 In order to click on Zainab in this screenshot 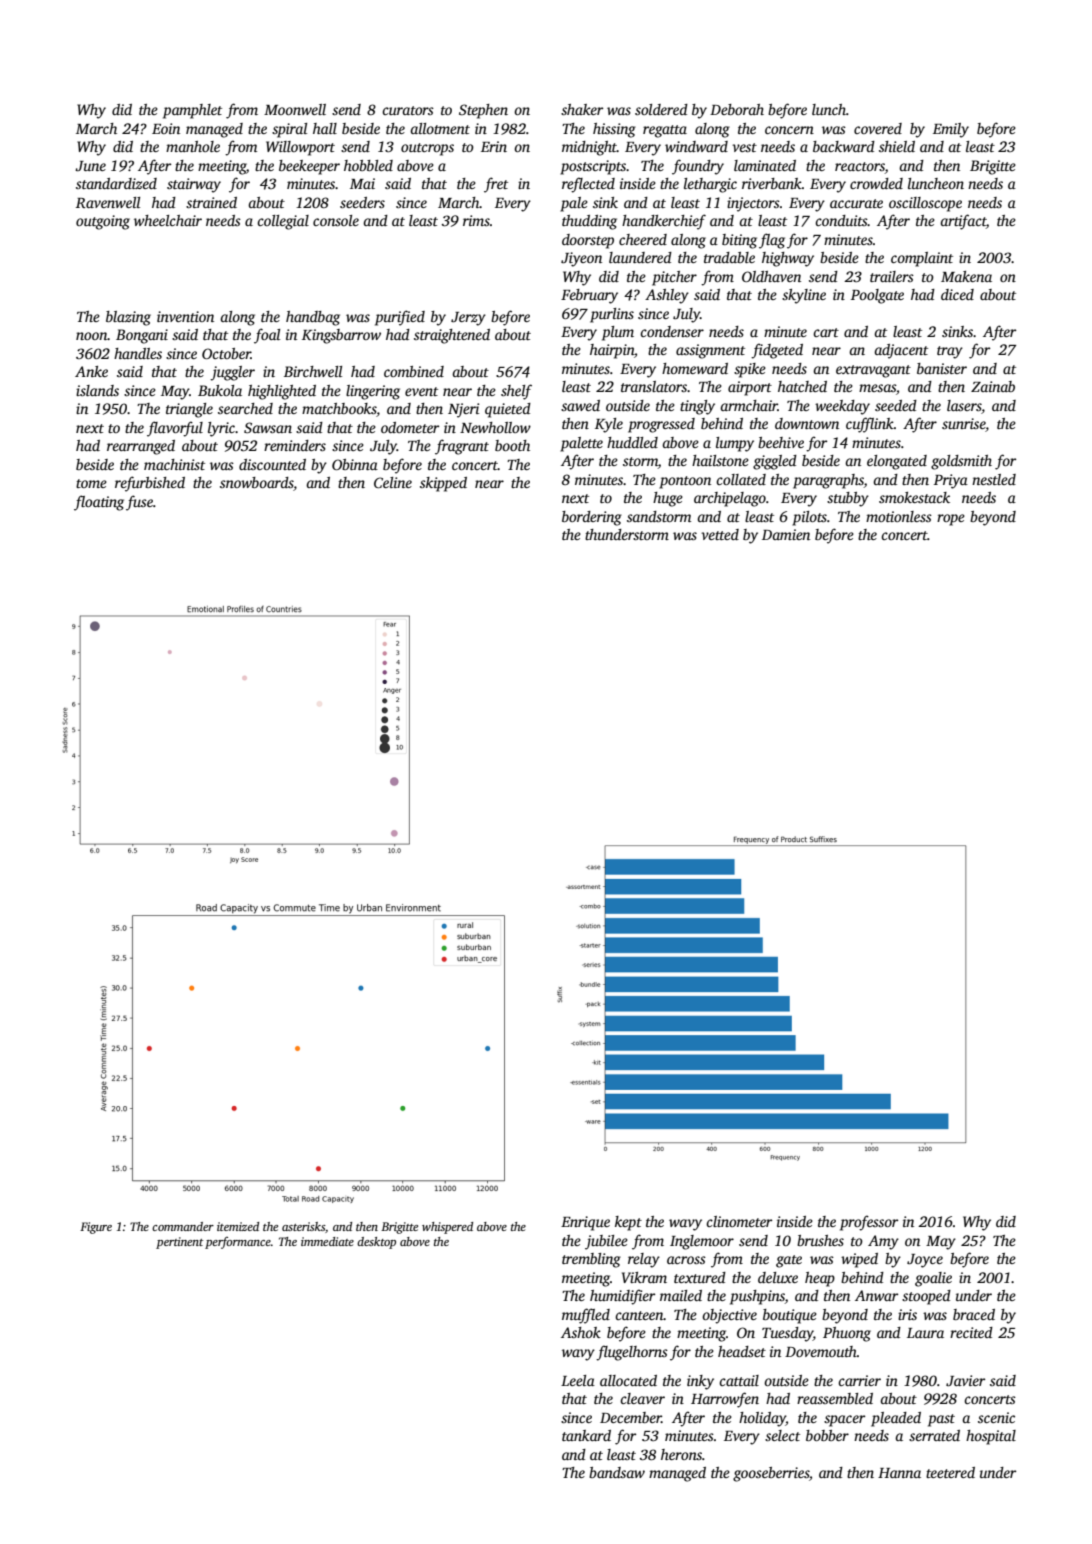, I will do `click(993, 386)`.
